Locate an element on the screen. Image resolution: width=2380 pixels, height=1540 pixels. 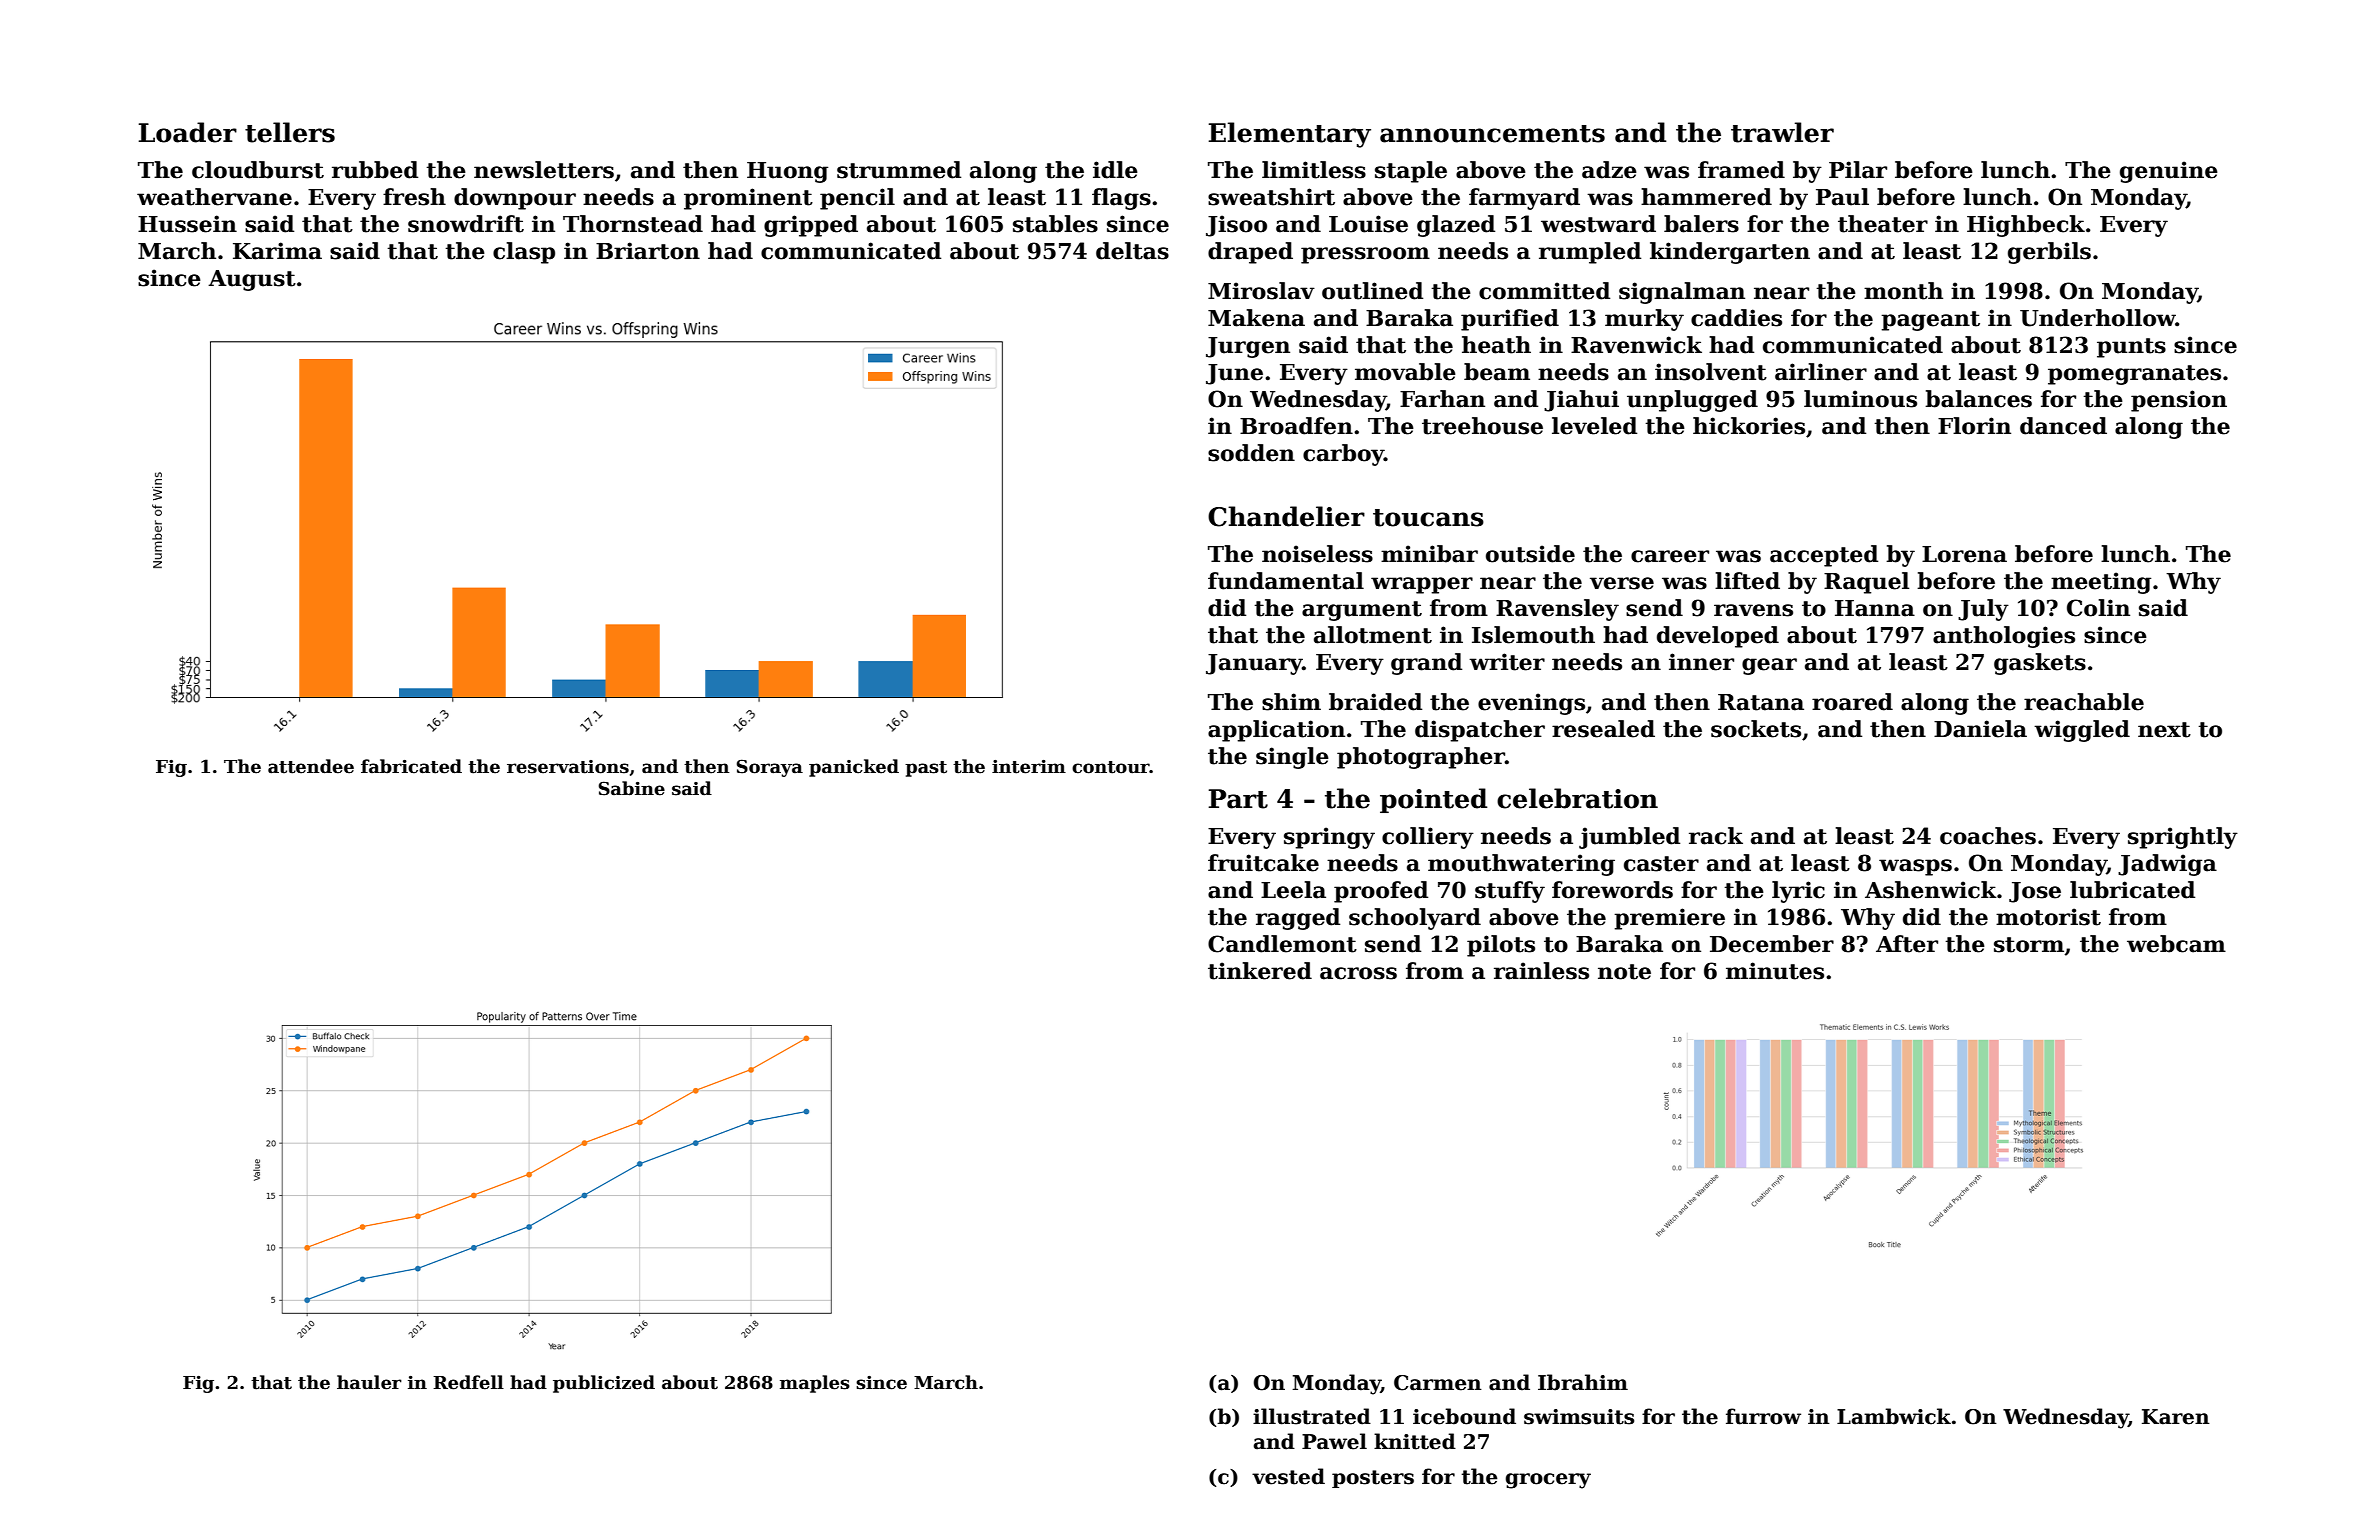
illustrated is located at coordinates (1312, 1416).
